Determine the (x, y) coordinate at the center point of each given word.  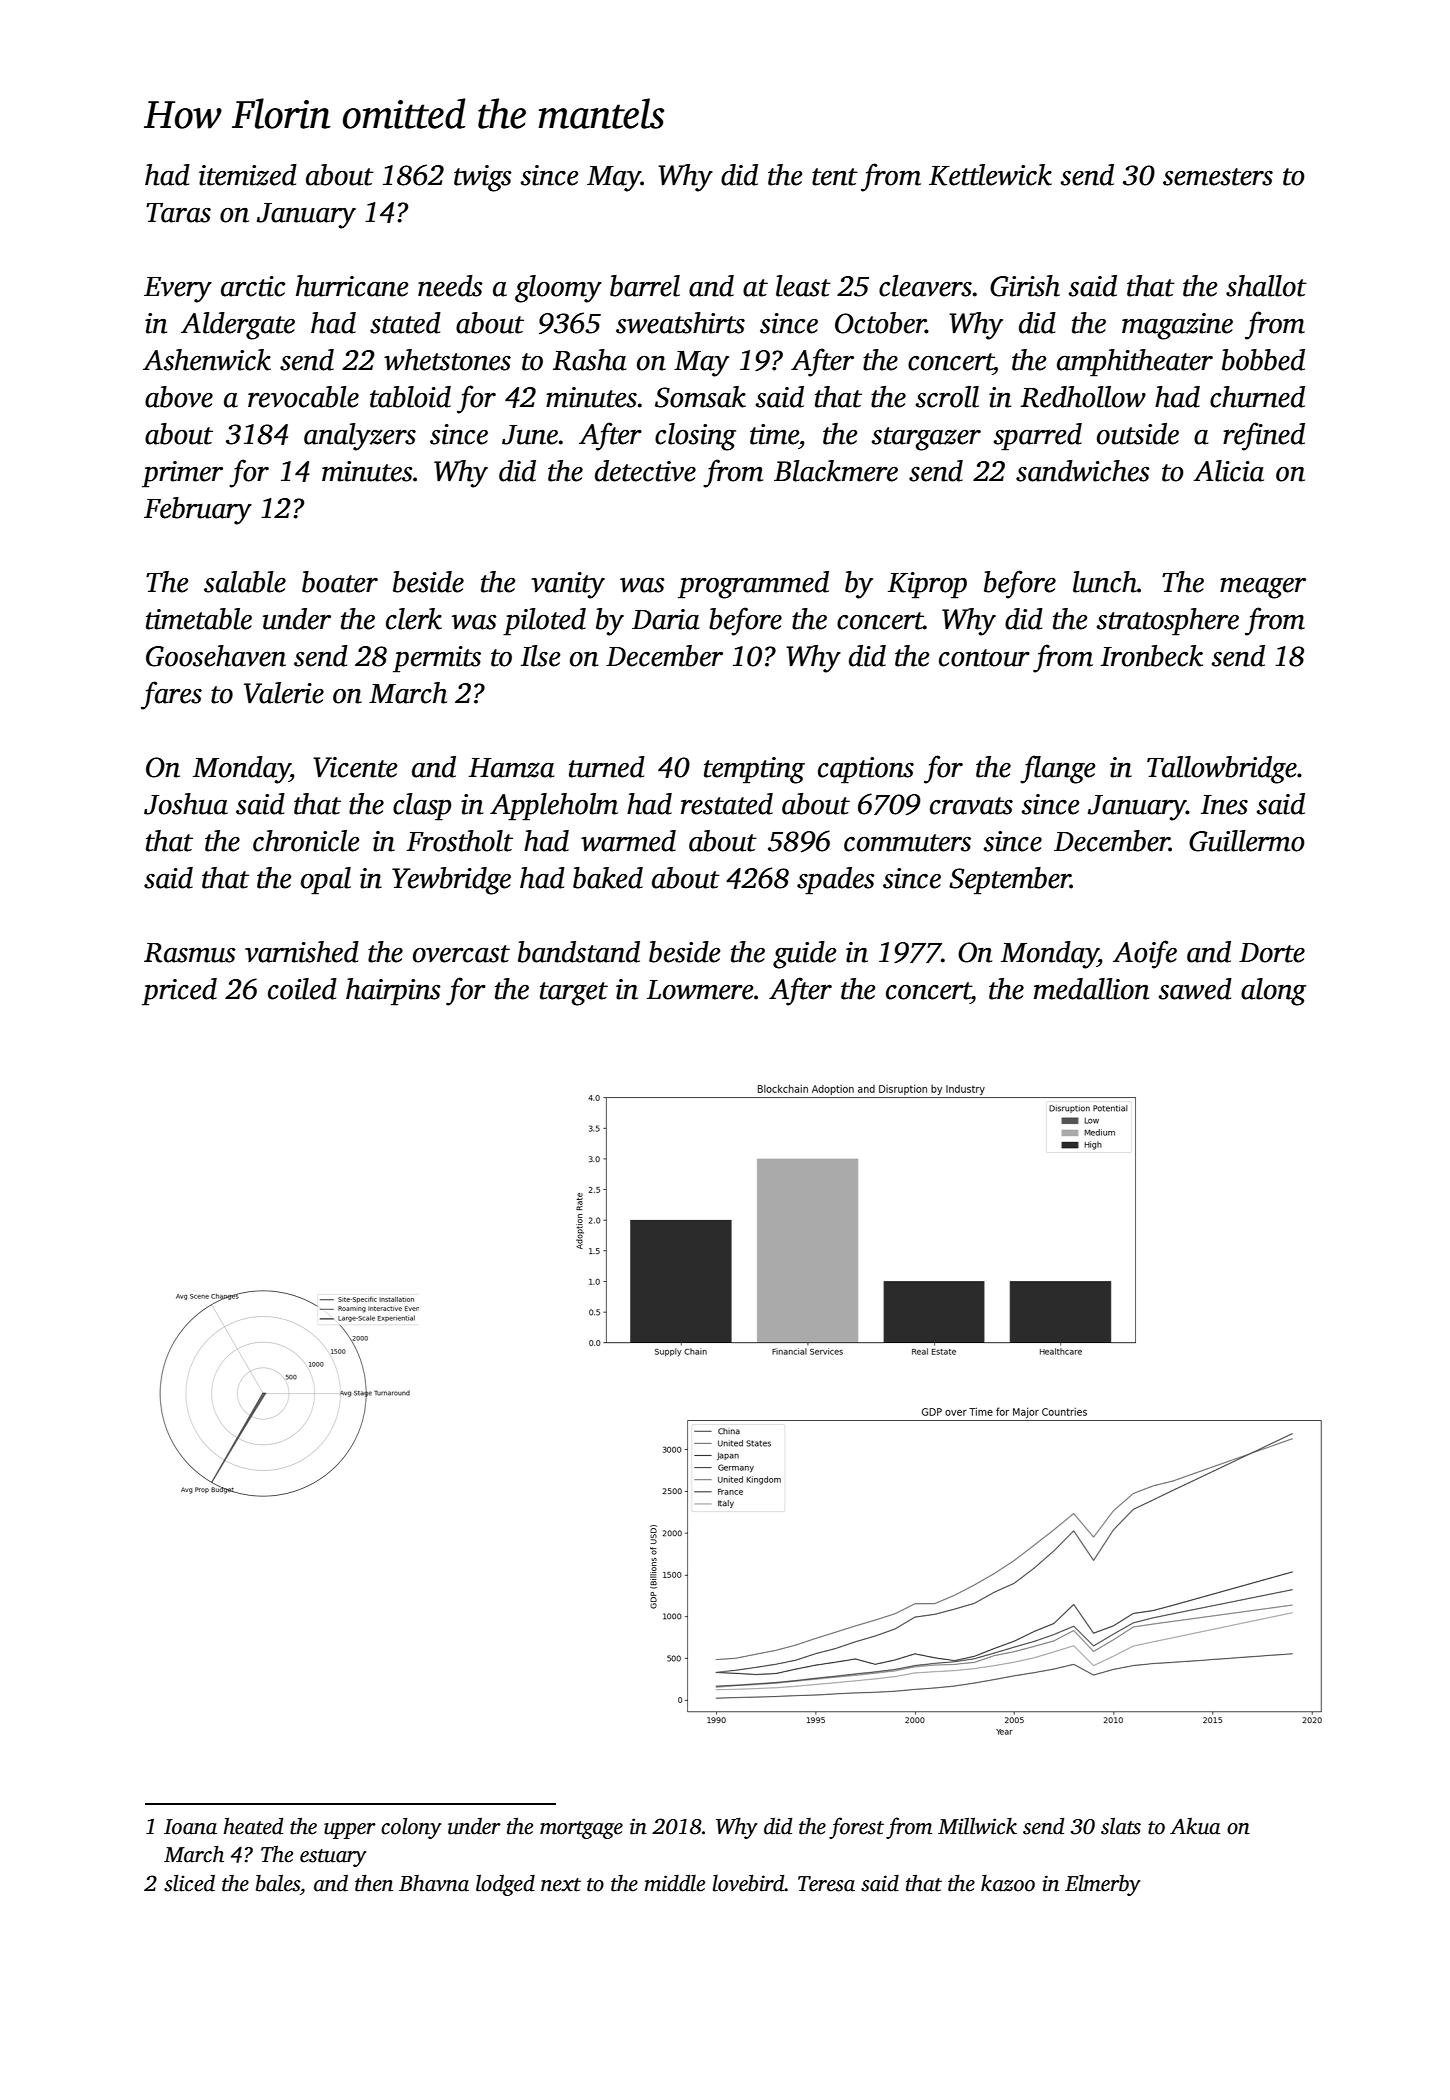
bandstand (579, 952)
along (1273, 992)
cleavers (925, 286)
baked (608, 878)
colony (411, 1828)
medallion (1091, 989)
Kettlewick (990, 175)
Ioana (190, 1827)
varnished (302, 952)
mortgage (581, 1830)
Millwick (977, 1826)
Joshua (186, 804)
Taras (178, 213)
